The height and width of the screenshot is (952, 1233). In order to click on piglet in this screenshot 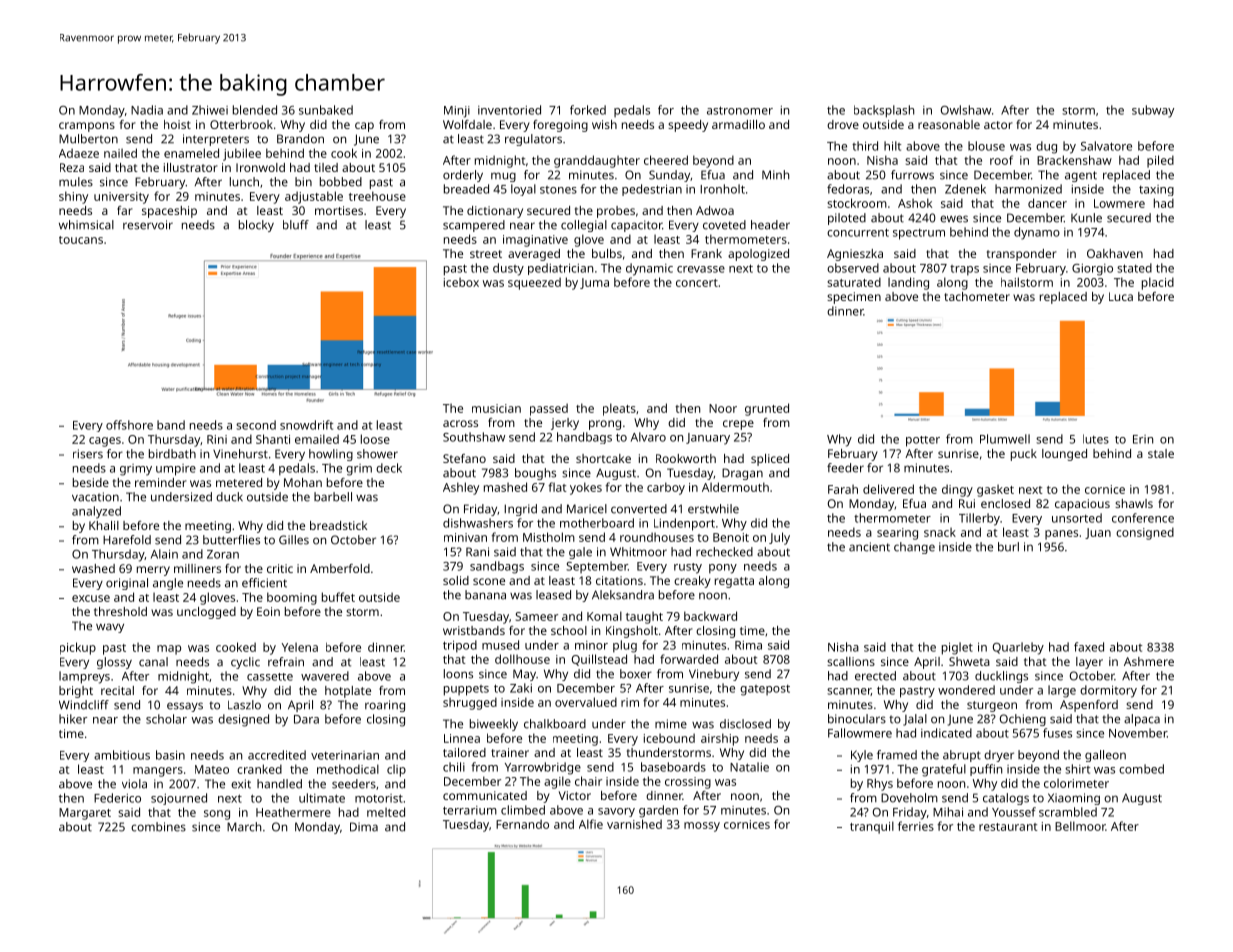, I will do `click(957, 648)`.
